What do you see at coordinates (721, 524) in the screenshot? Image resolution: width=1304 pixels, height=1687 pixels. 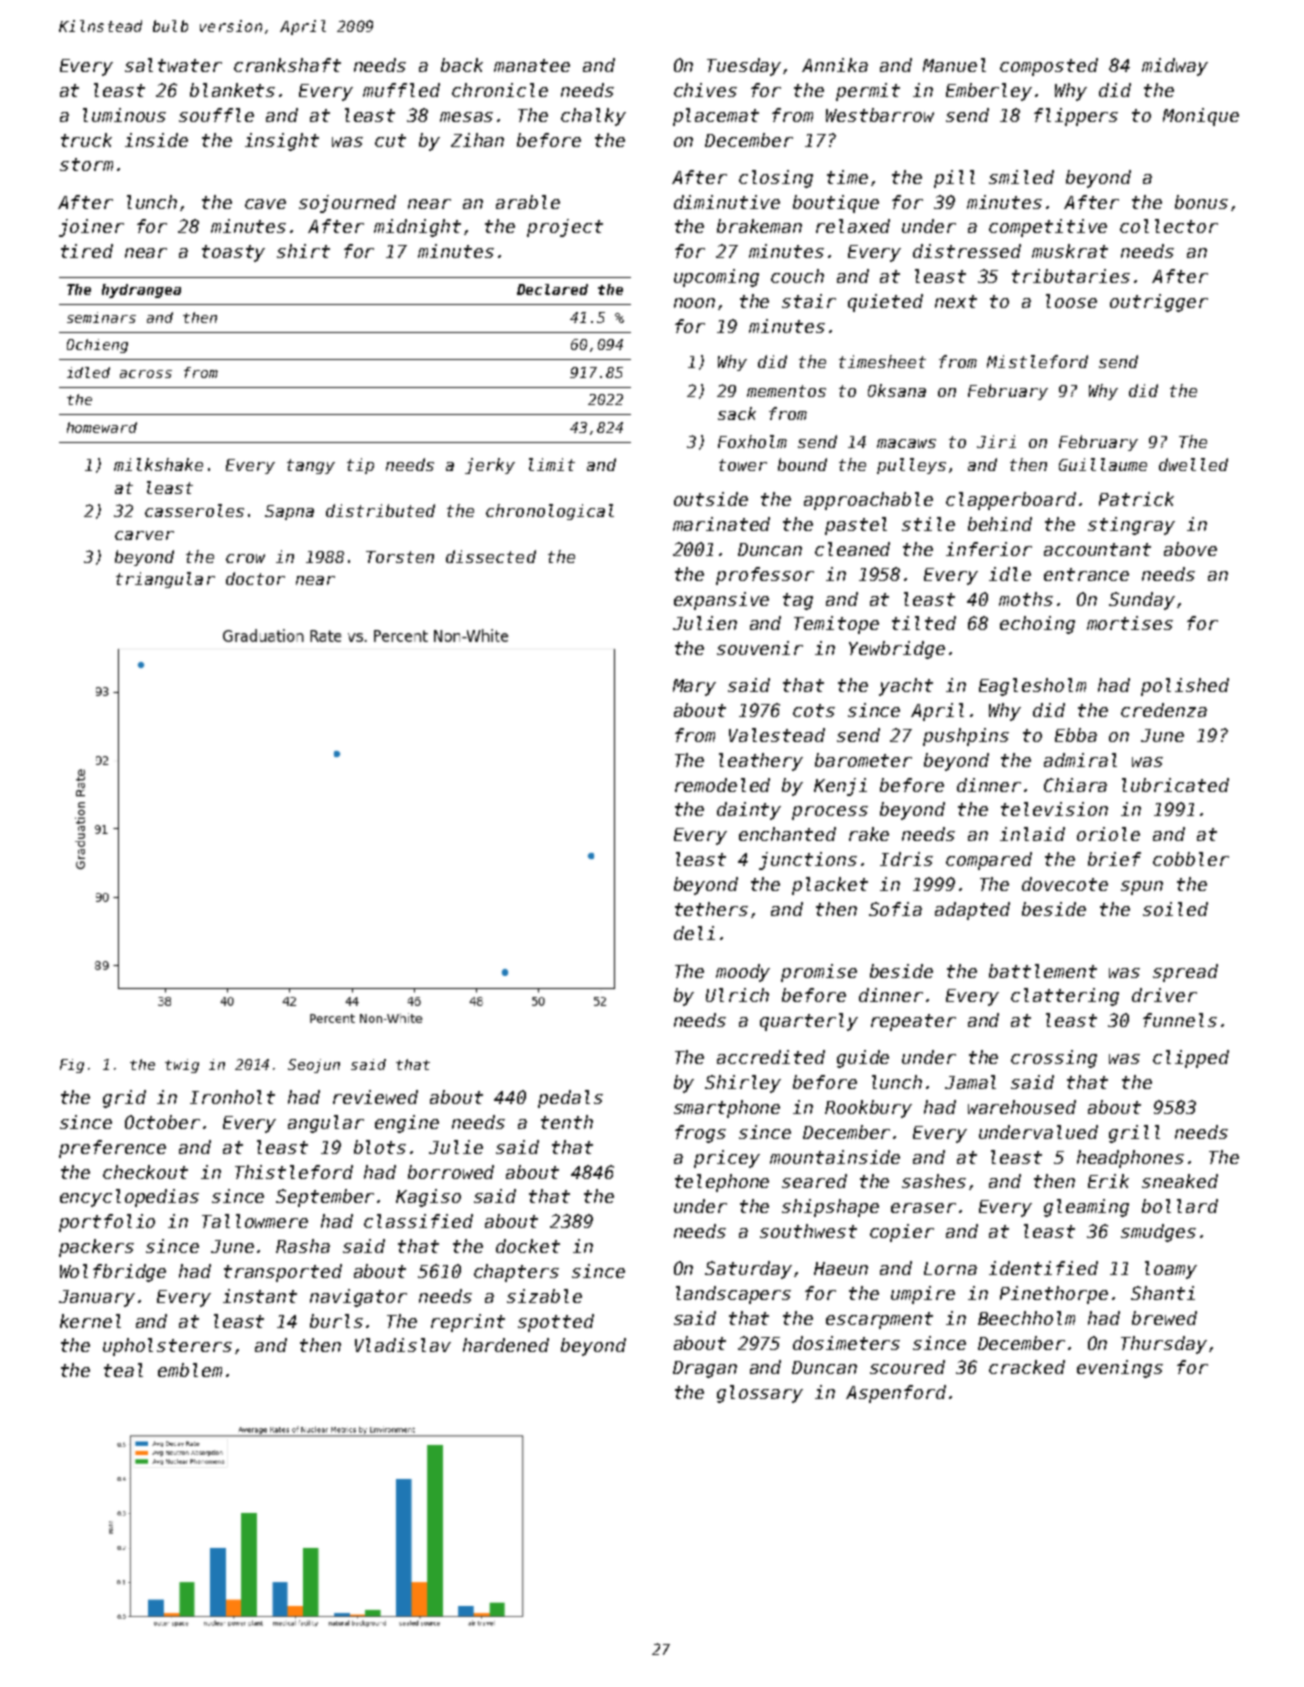 I see `marinated` at bounding box center [721, 524].
